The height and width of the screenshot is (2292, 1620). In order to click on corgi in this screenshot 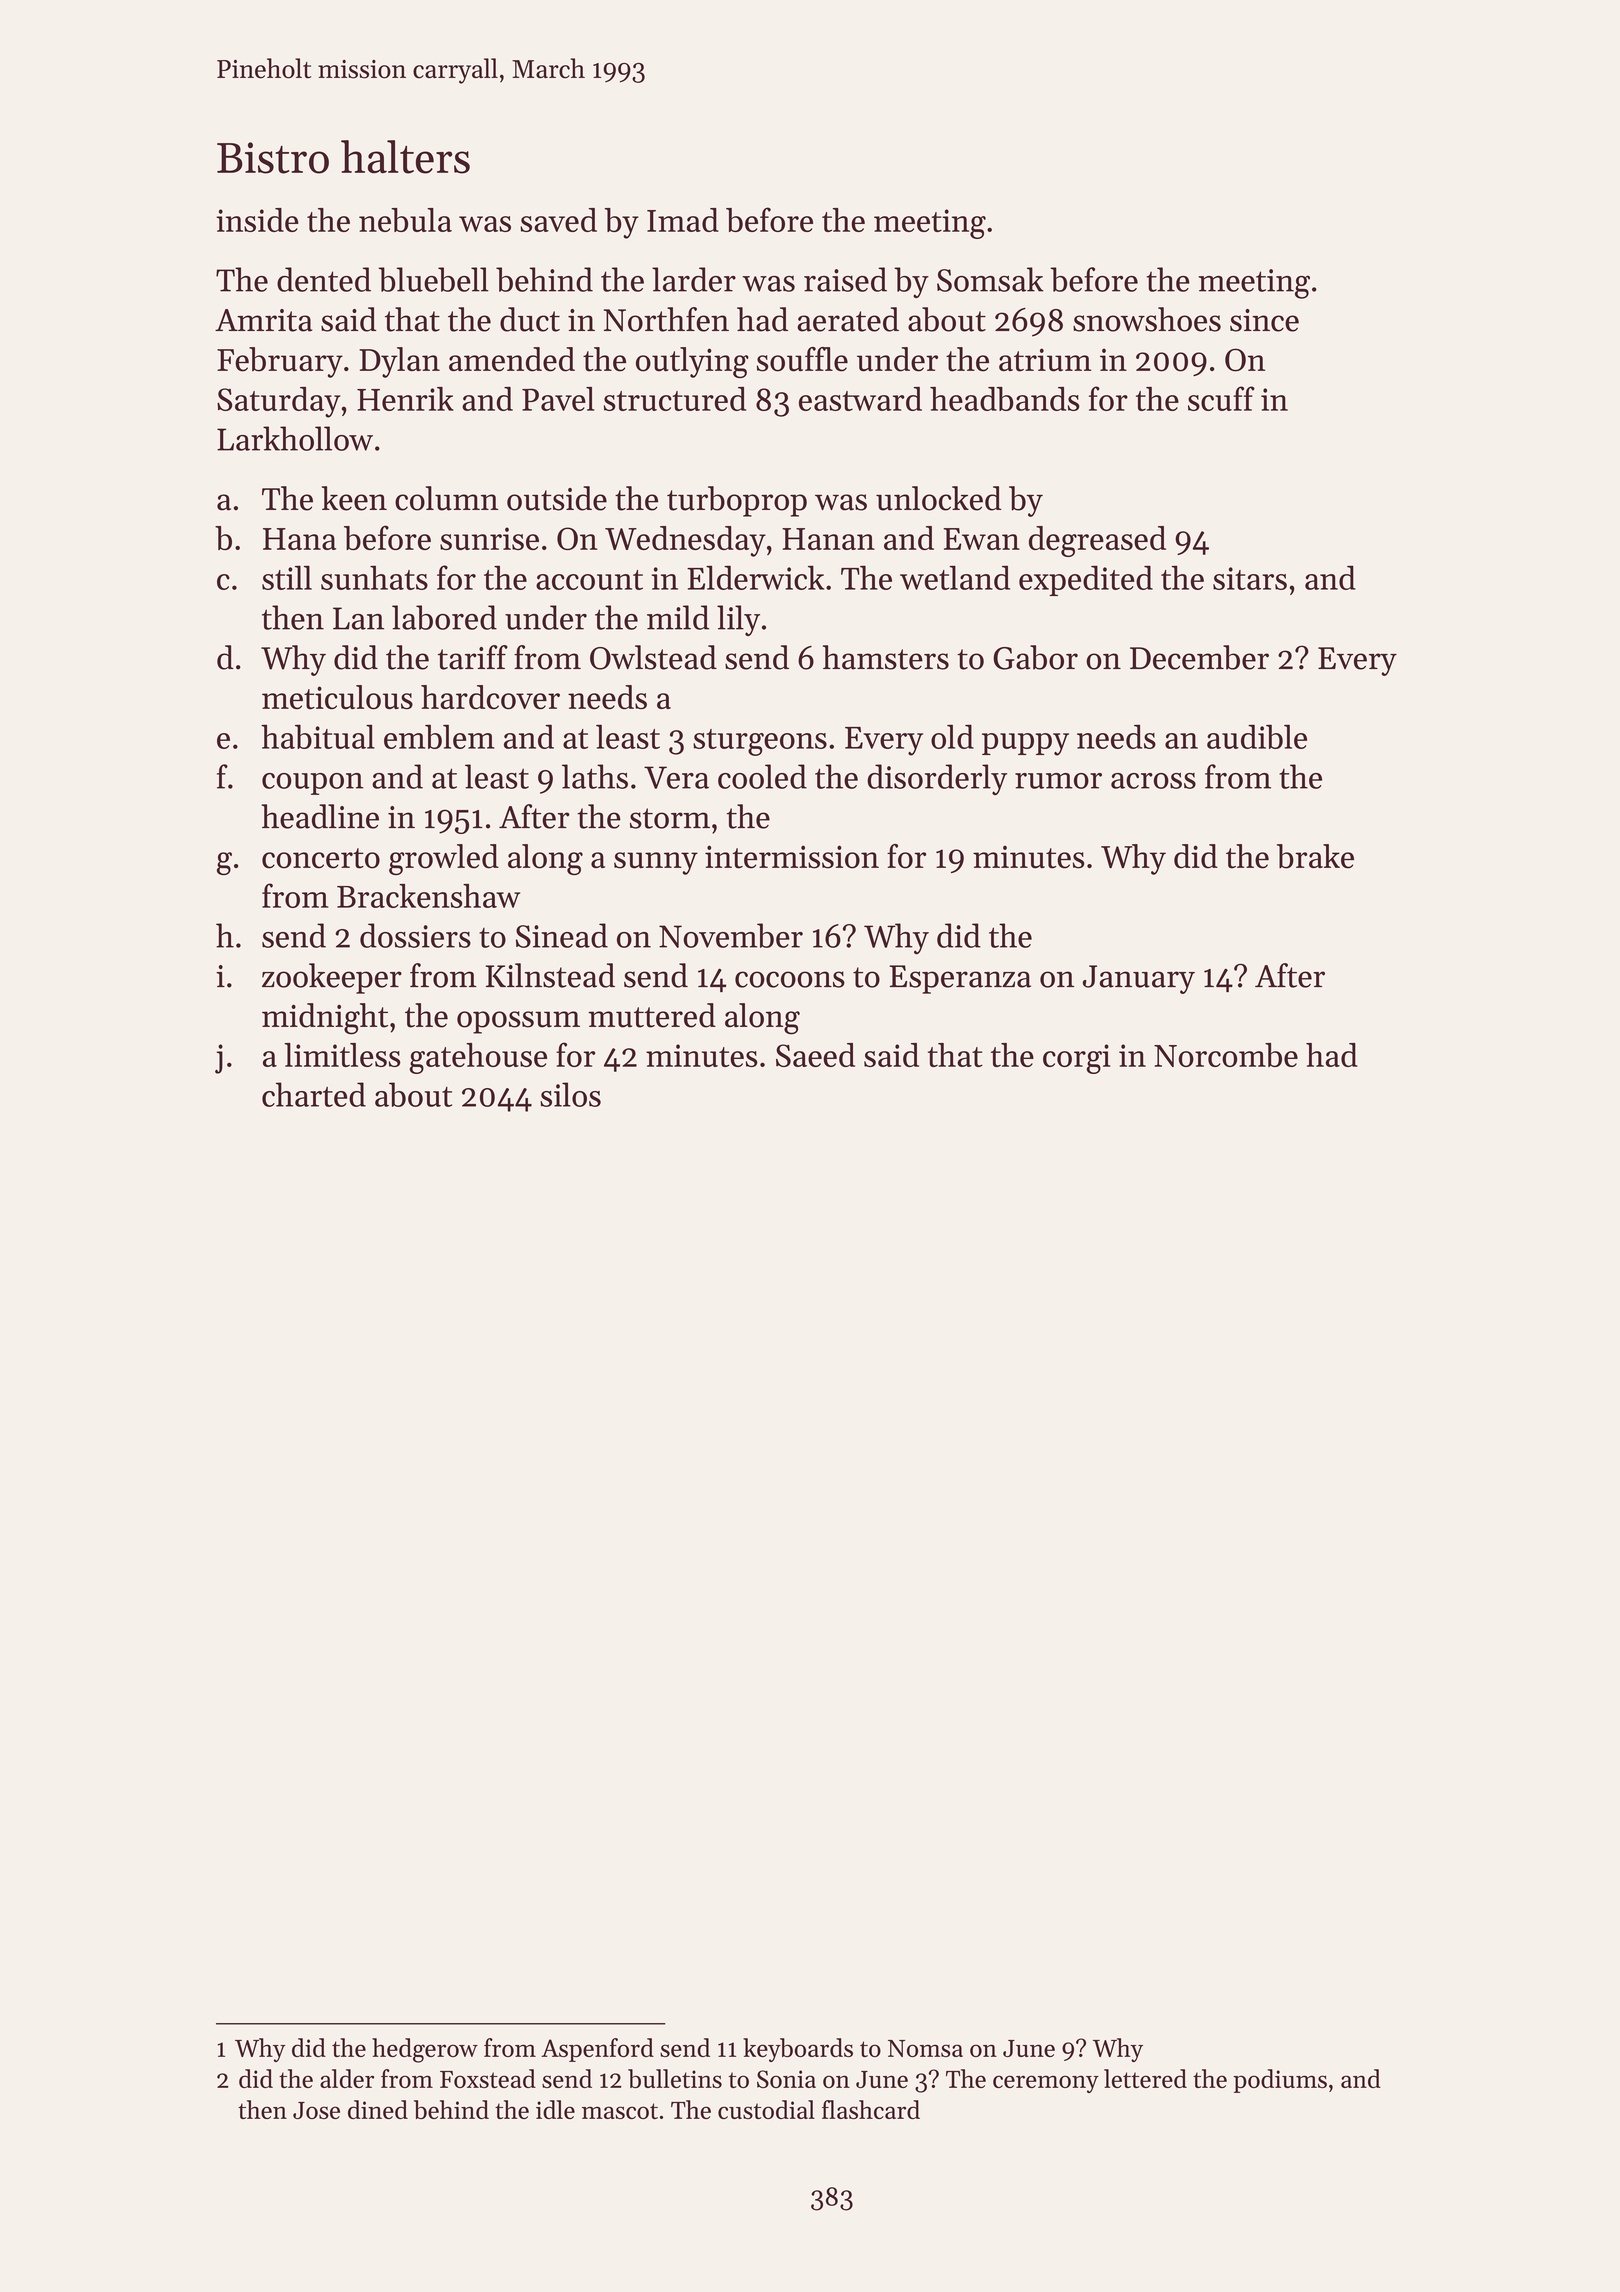, I will do `click(1076, 1059)`.
